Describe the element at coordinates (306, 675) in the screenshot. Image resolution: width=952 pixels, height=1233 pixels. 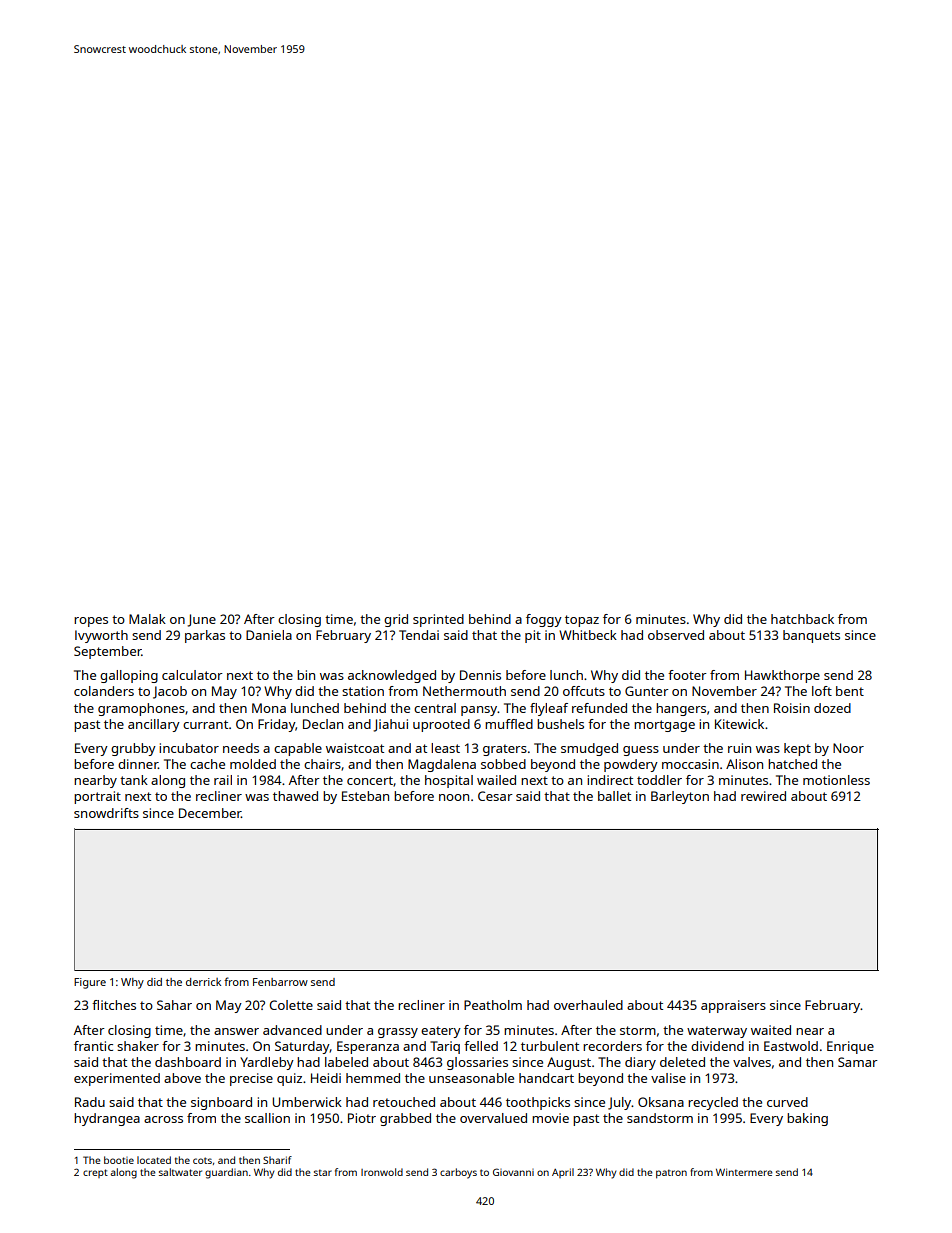
I see `bin` at that location.
